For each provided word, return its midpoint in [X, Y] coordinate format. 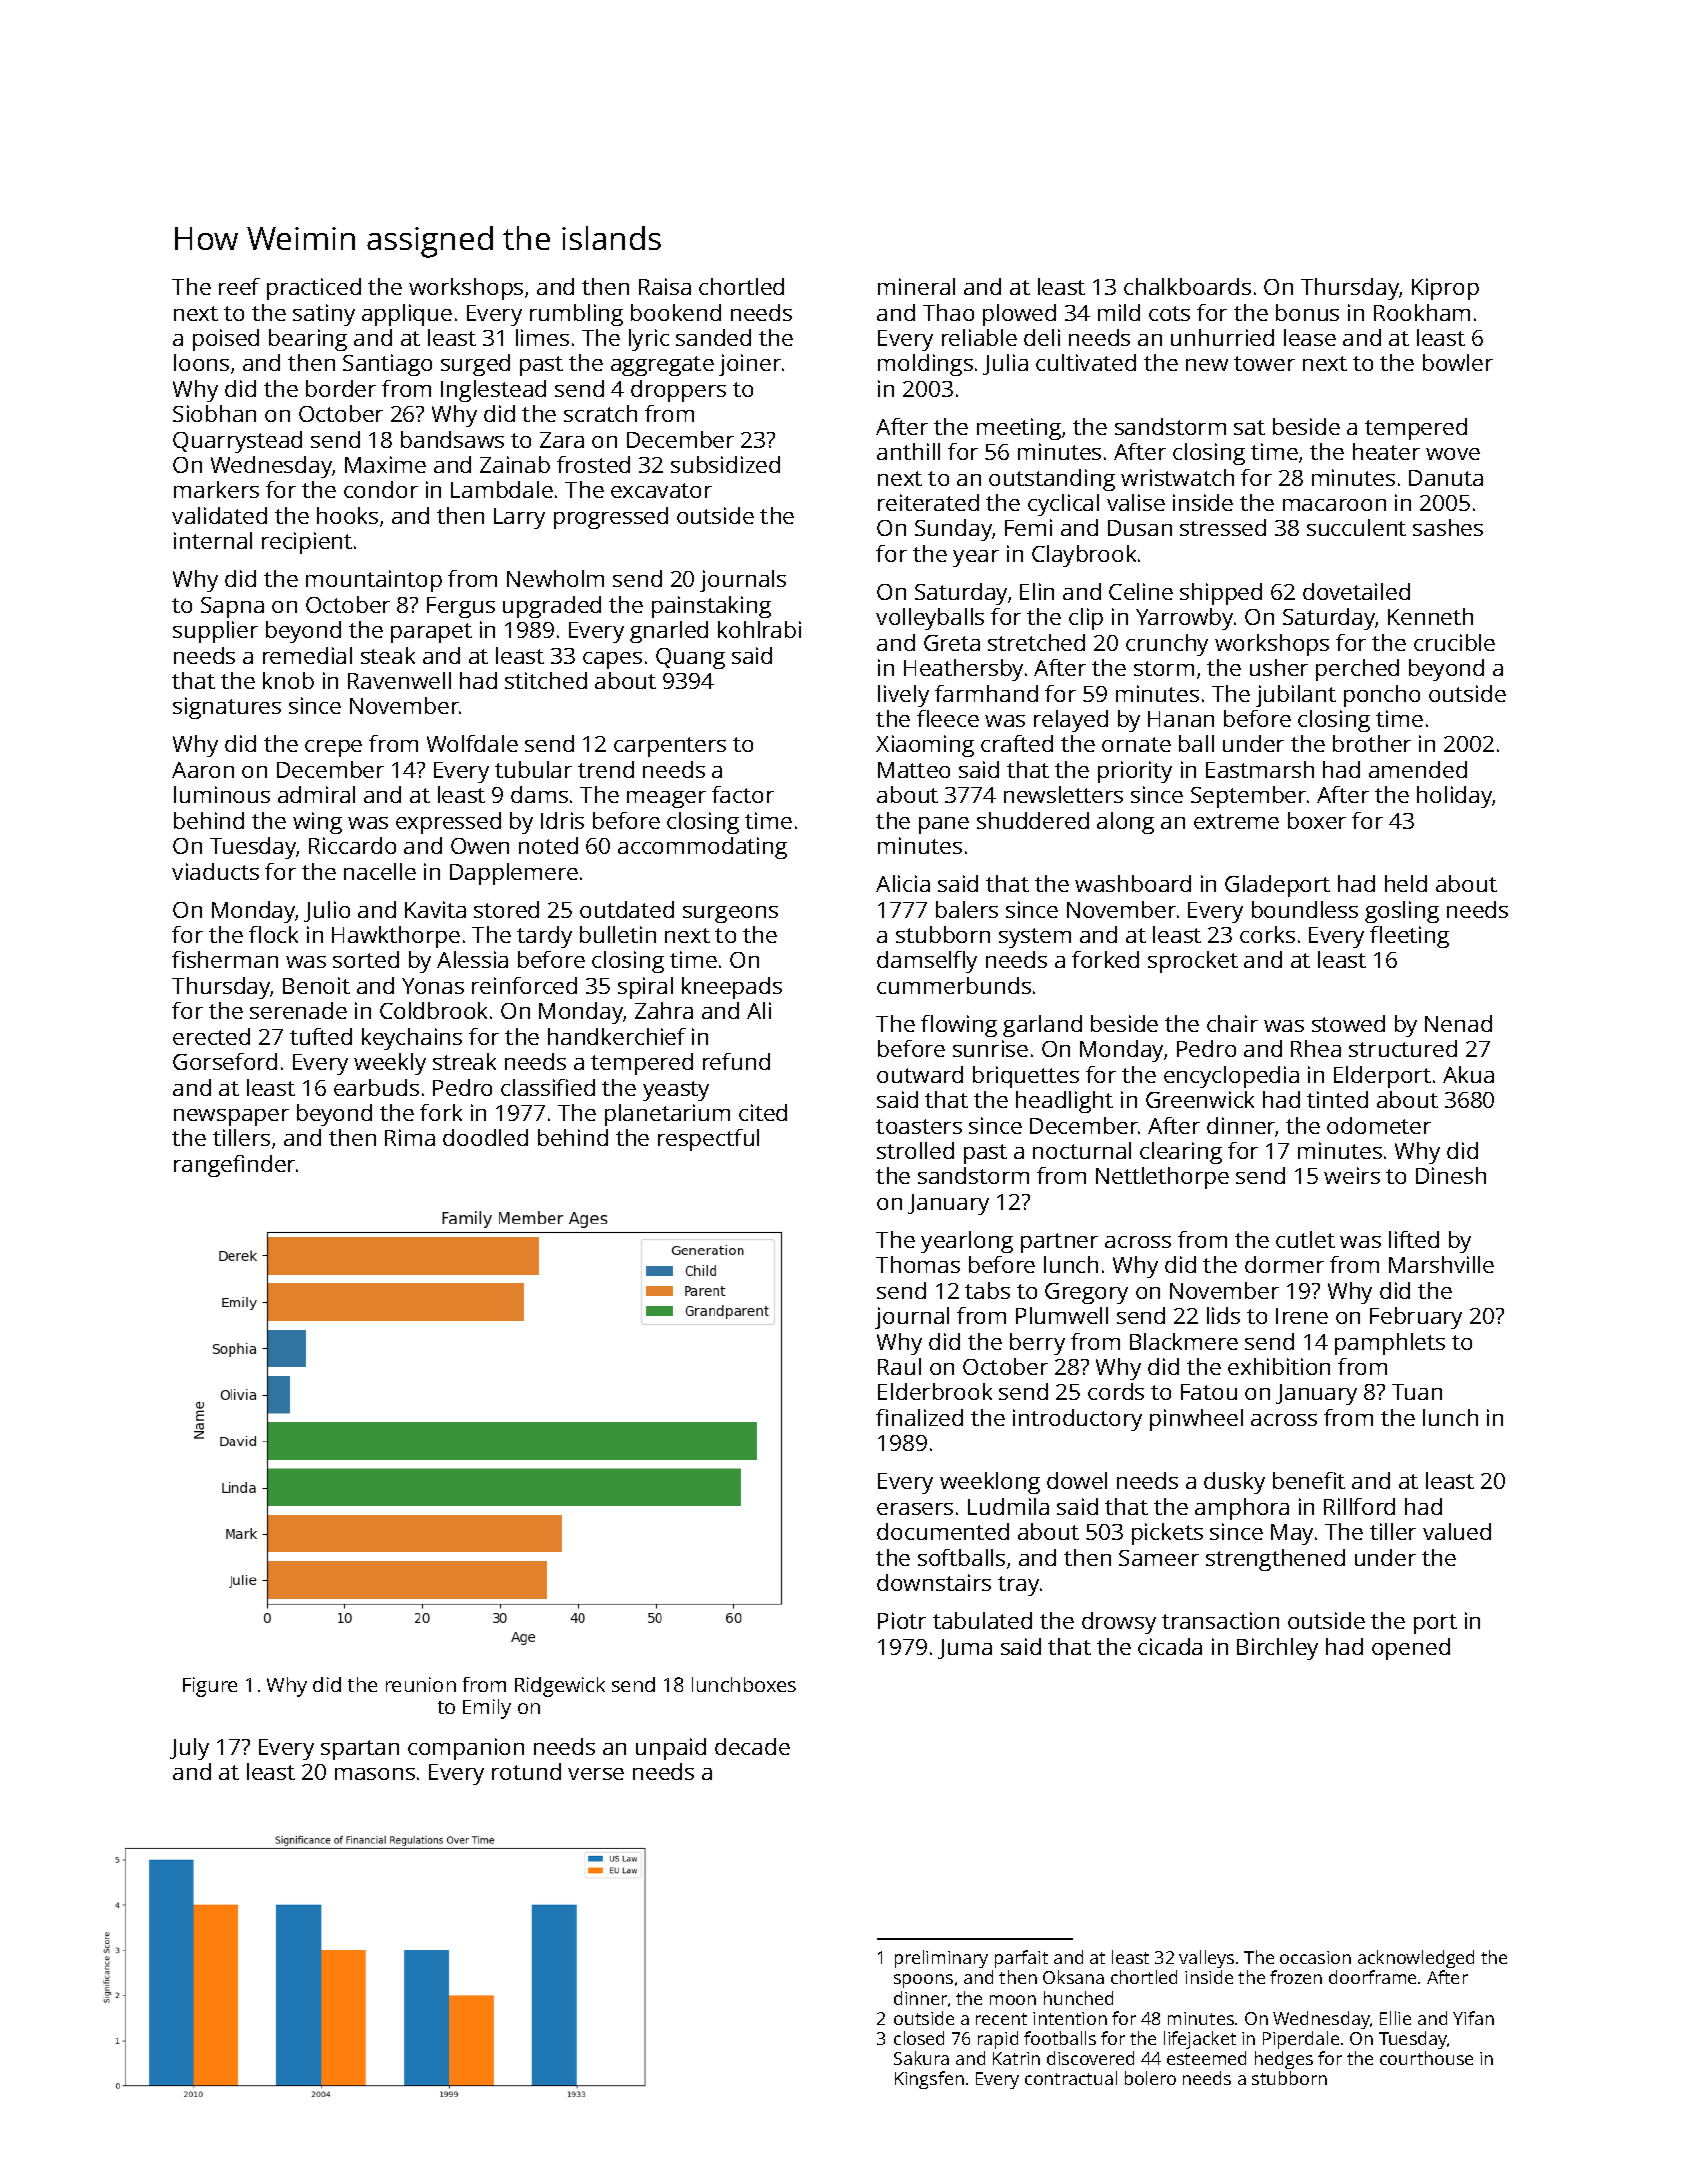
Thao [948, 312]
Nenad [1458, 1023]
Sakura [921, 2058]
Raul [899, 1366]
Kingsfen [929, 2080]
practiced [314, 289]
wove [1453, 454]
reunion [421, 1684]
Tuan [1417, 1392]
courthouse [1426, 2058]
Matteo [914, 770]
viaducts [215, 871]
